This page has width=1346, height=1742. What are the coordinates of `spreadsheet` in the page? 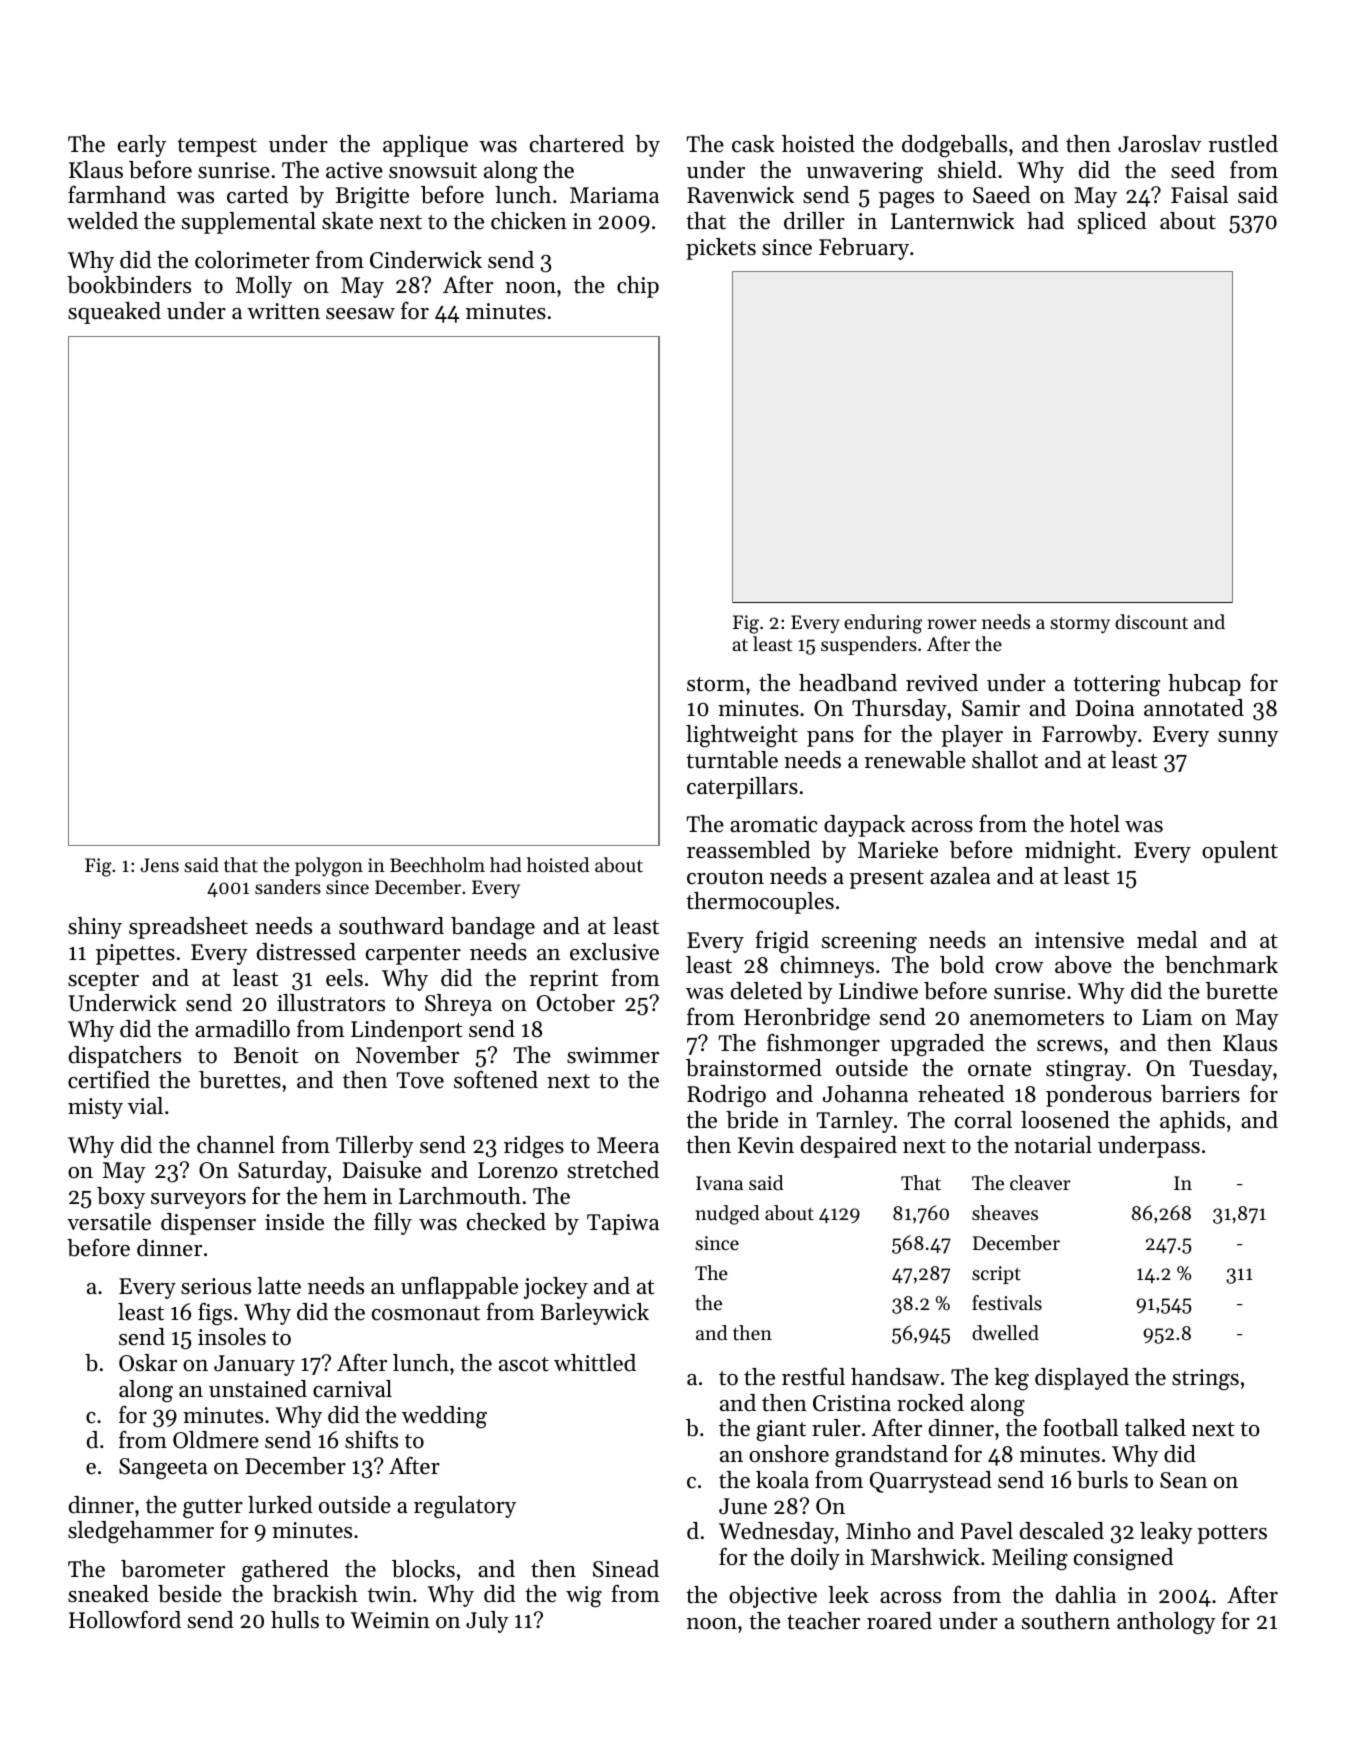 It's located at (188, 928).
